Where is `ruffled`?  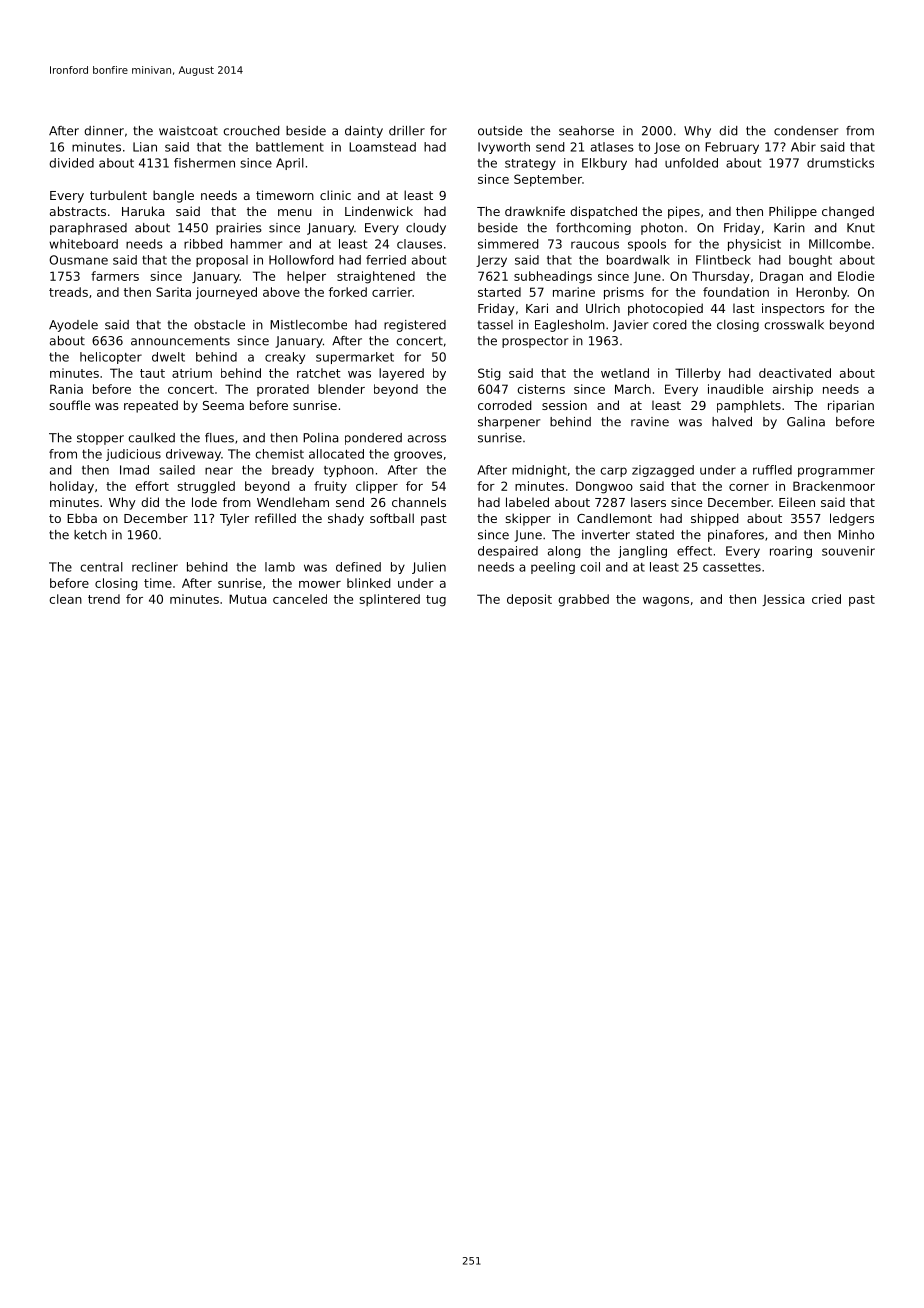
ruffled is located at coordinates (772, 470).
